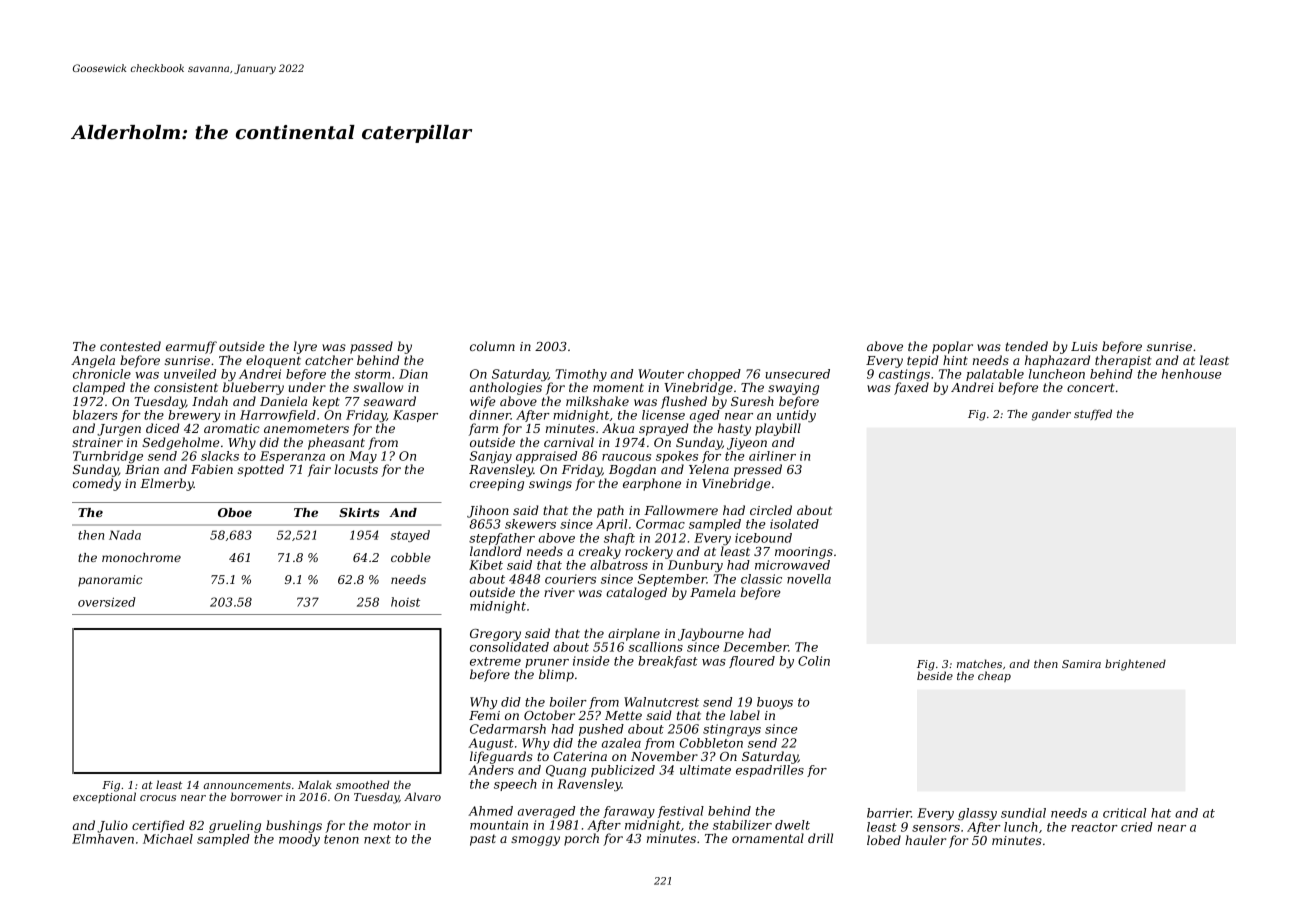 This screenshot has width=1308, height=924. What do you see at coordinates (1135, 665) in the screenshot?
I see `brightened` at bounding box center [1135, 665].
